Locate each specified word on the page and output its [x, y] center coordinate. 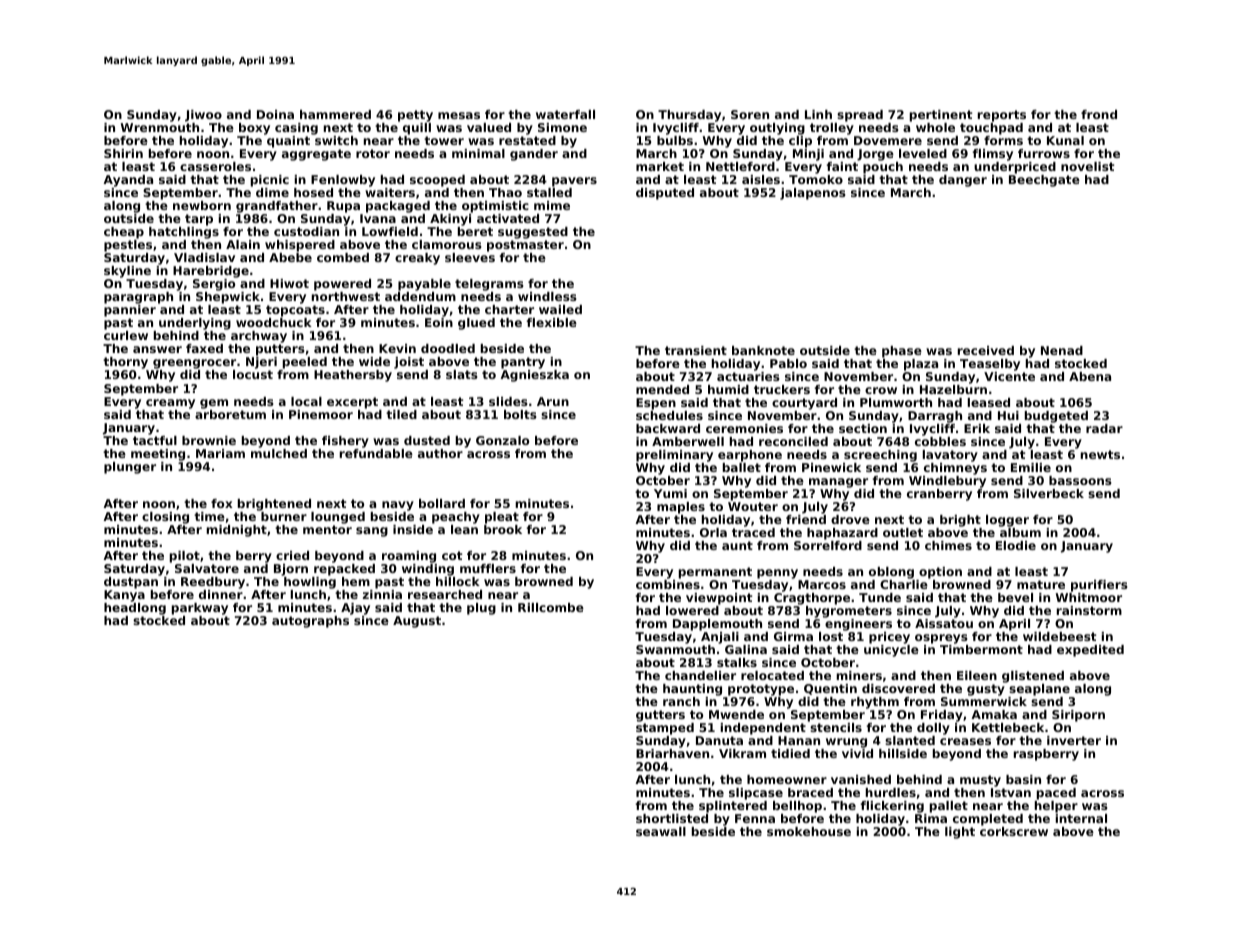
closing [165, 518]
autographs [310, 622]
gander [534, 155]
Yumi [670, 493]
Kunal [1065, 140]
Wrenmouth [160, 127]
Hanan [799, 740]
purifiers [1099, 586]
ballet [742, 467]
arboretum [230, 414]
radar [1104, 428]
